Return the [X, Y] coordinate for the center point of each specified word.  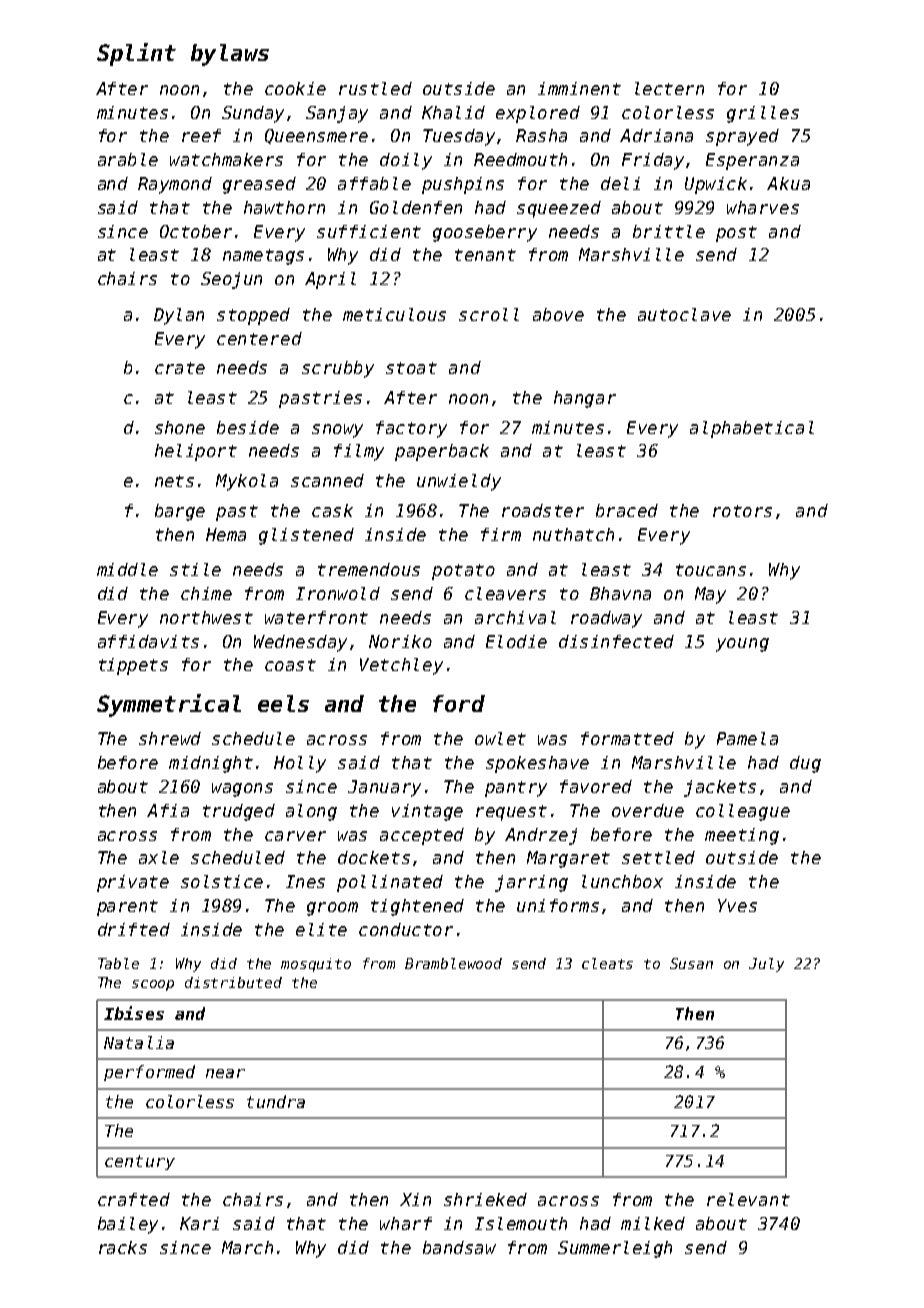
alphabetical [752, 429]
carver [295, 836]
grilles [763, 114]
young [742, 645]
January [384, 788]
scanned [327, 480]
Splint [136, 54]
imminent [579, 88]
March [247, 1247]
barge [180, 512]
